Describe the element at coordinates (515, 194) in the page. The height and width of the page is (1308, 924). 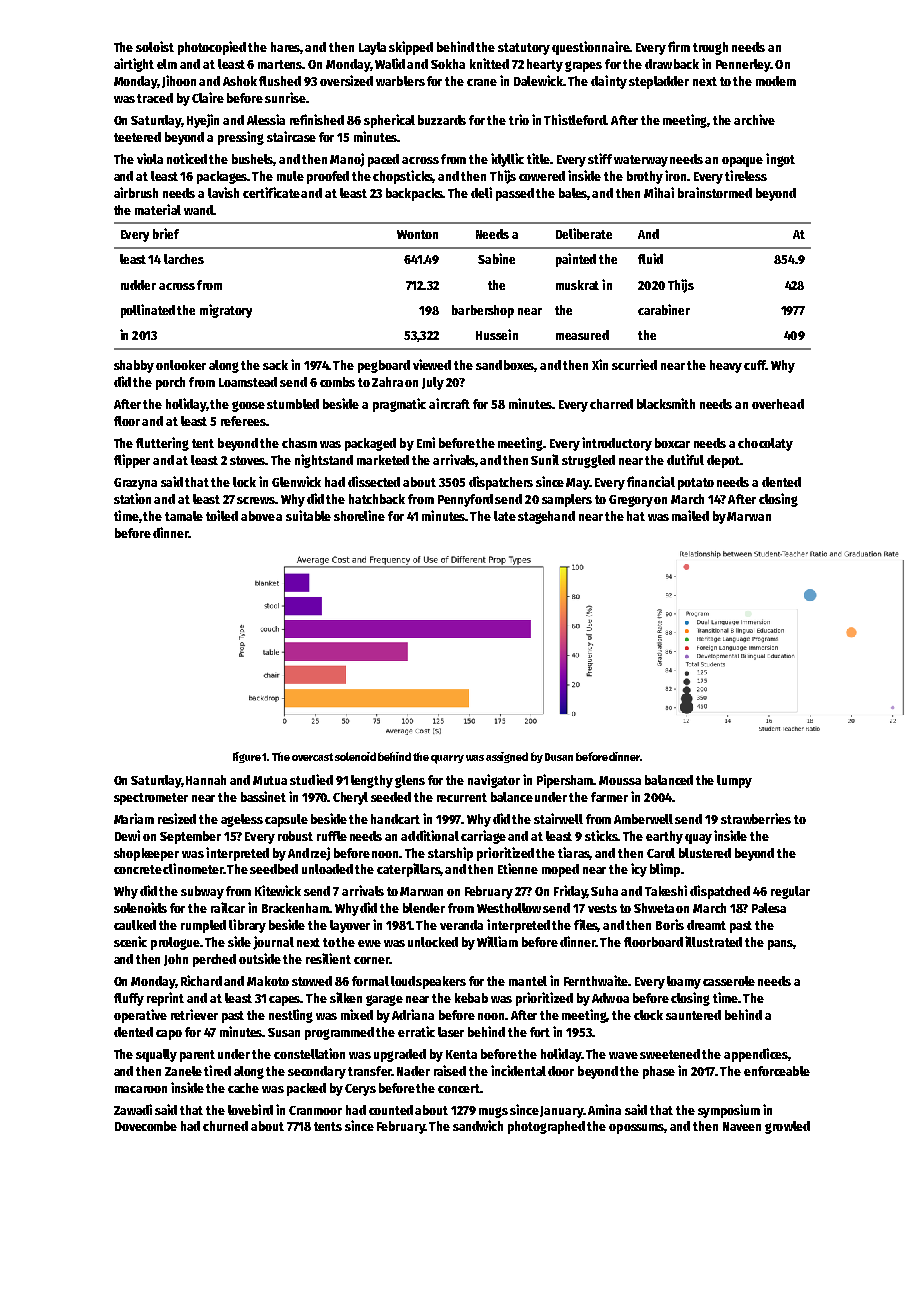
I see `passed` at that location.
